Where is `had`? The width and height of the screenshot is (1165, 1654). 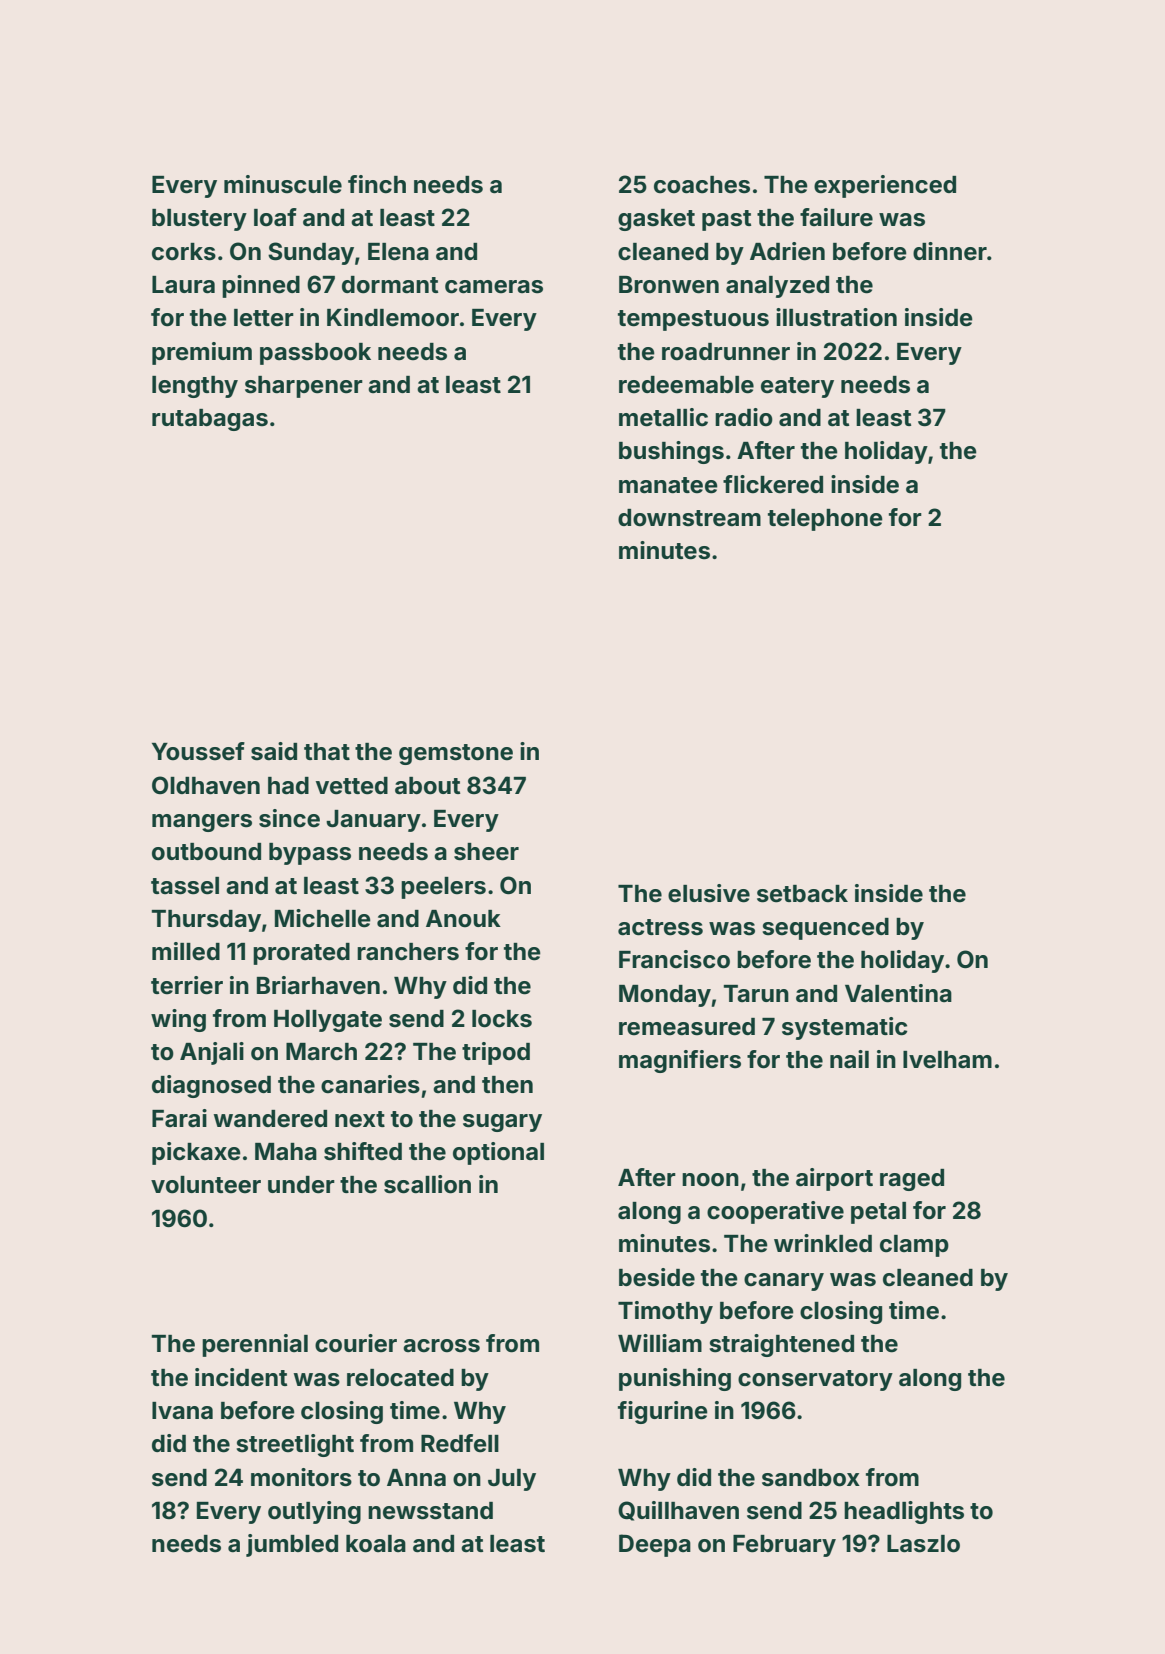
had is located at coordinates (288, 786).
